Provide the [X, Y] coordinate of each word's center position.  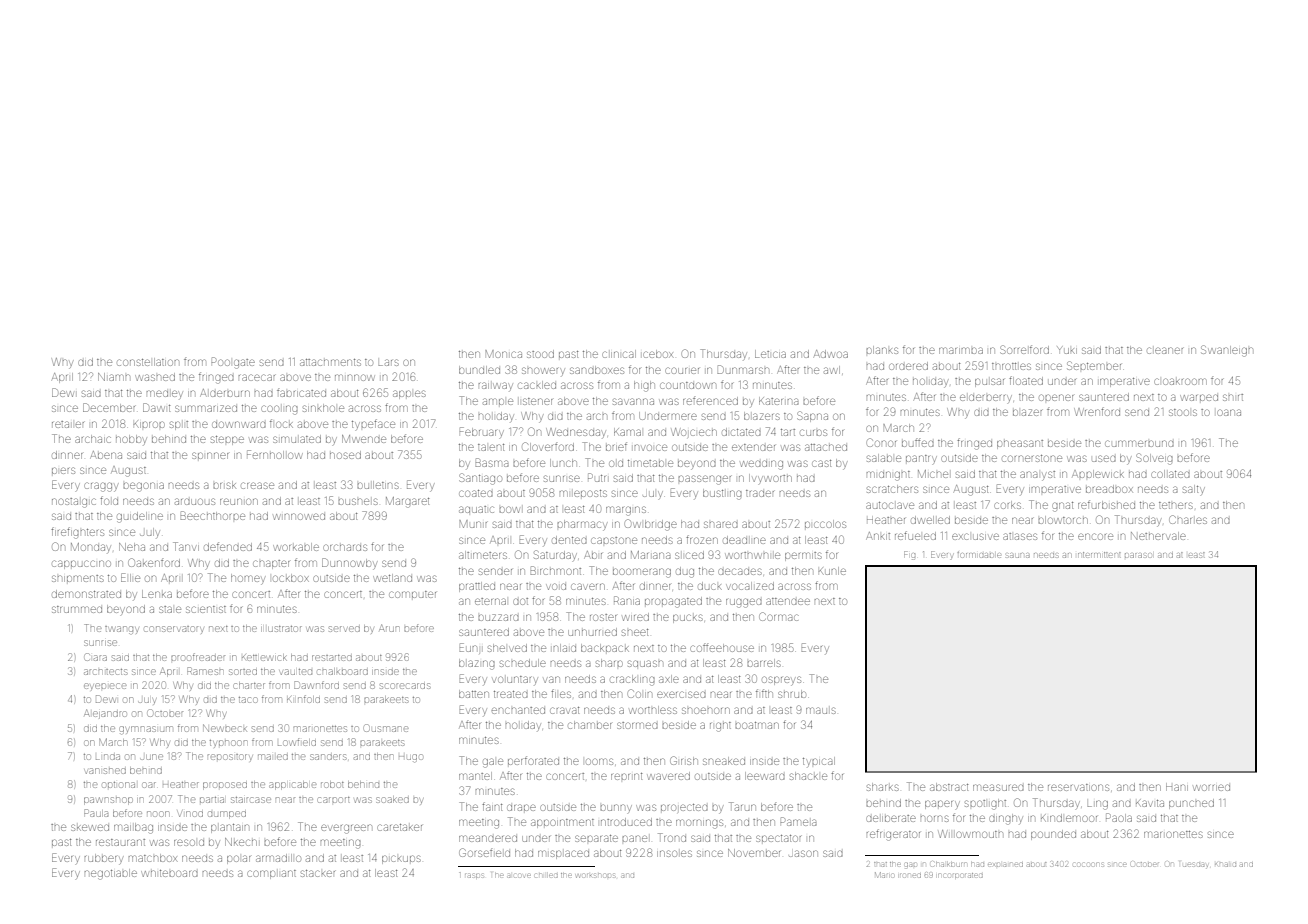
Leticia [770, 354]
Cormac [779, 616]
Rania [627, 600]
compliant [271, 874]
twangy [121, 630]
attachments [330, 362]
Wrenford [1097, 411]
